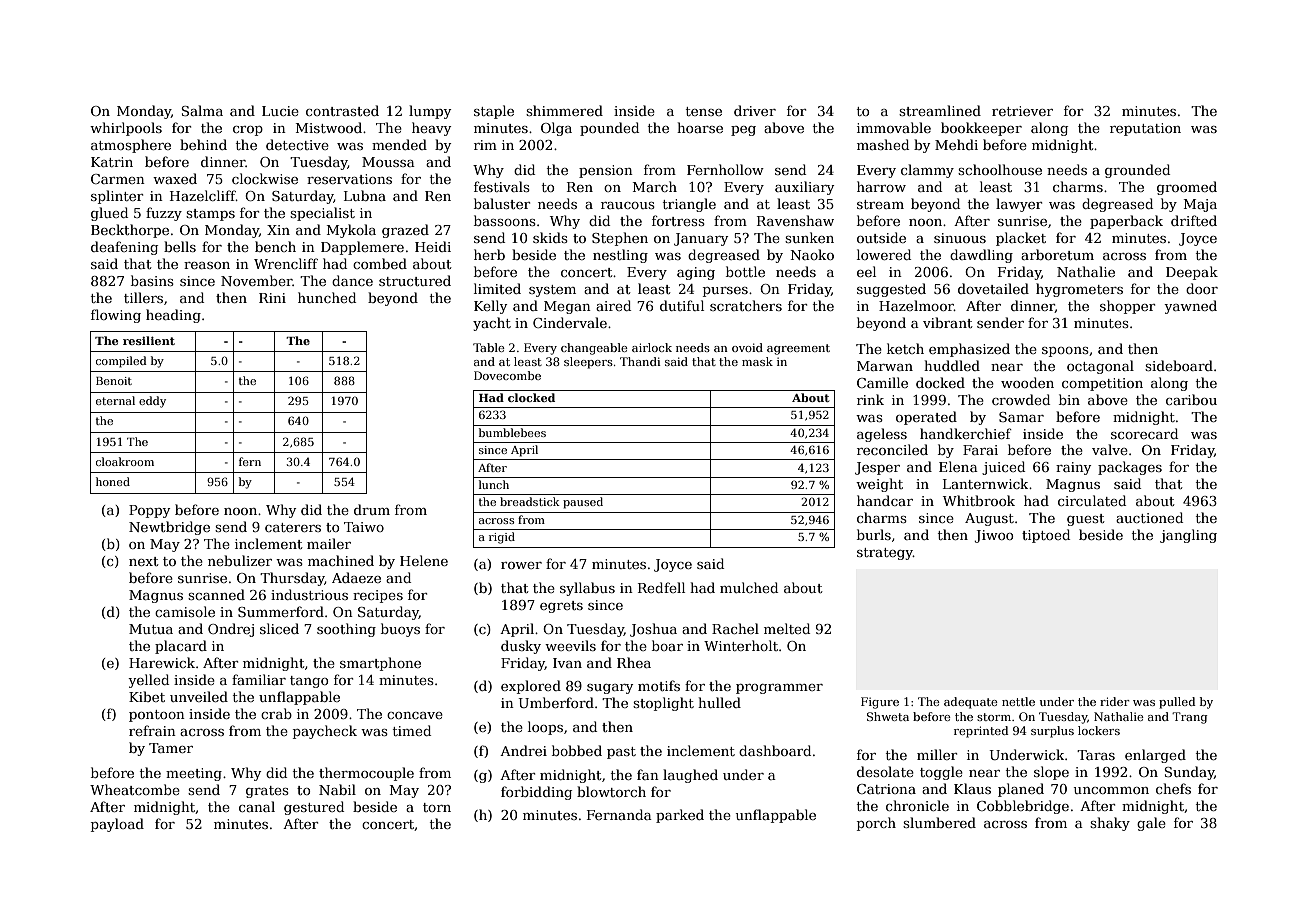  Describe the element at coordinates (489, 347) in the document. I see `Table` at that location.
